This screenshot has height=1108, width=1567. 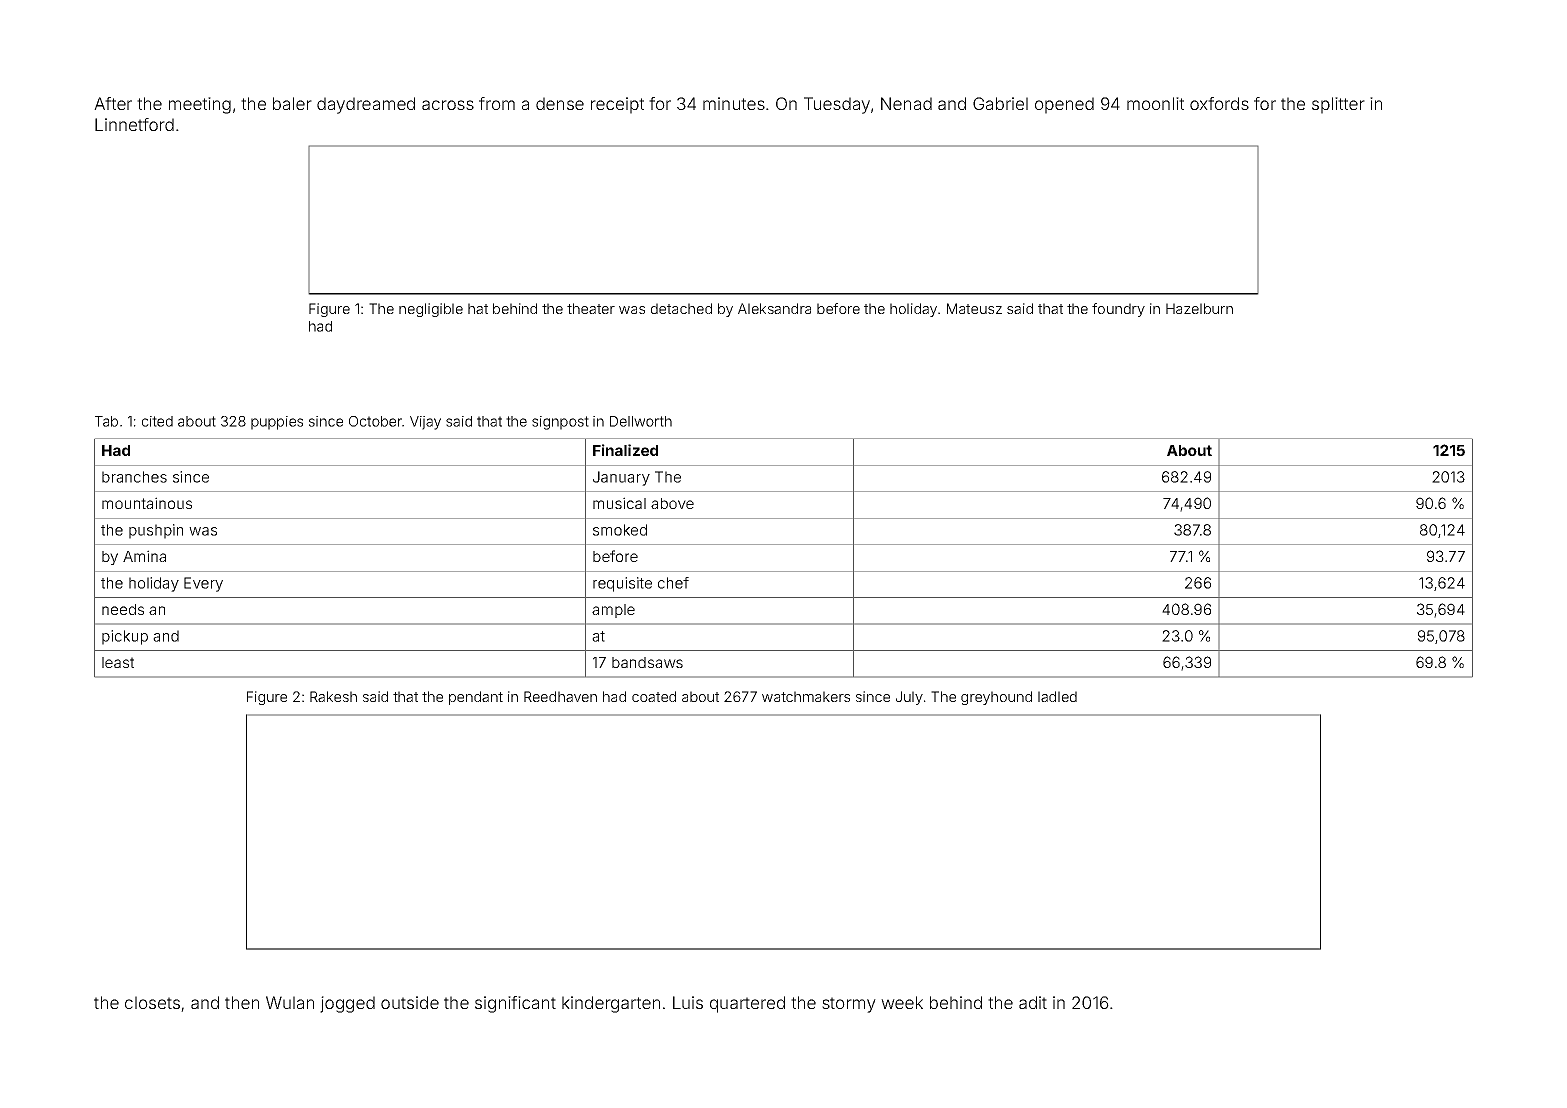 I want to click on outside, so click(x=410, y=1002).
